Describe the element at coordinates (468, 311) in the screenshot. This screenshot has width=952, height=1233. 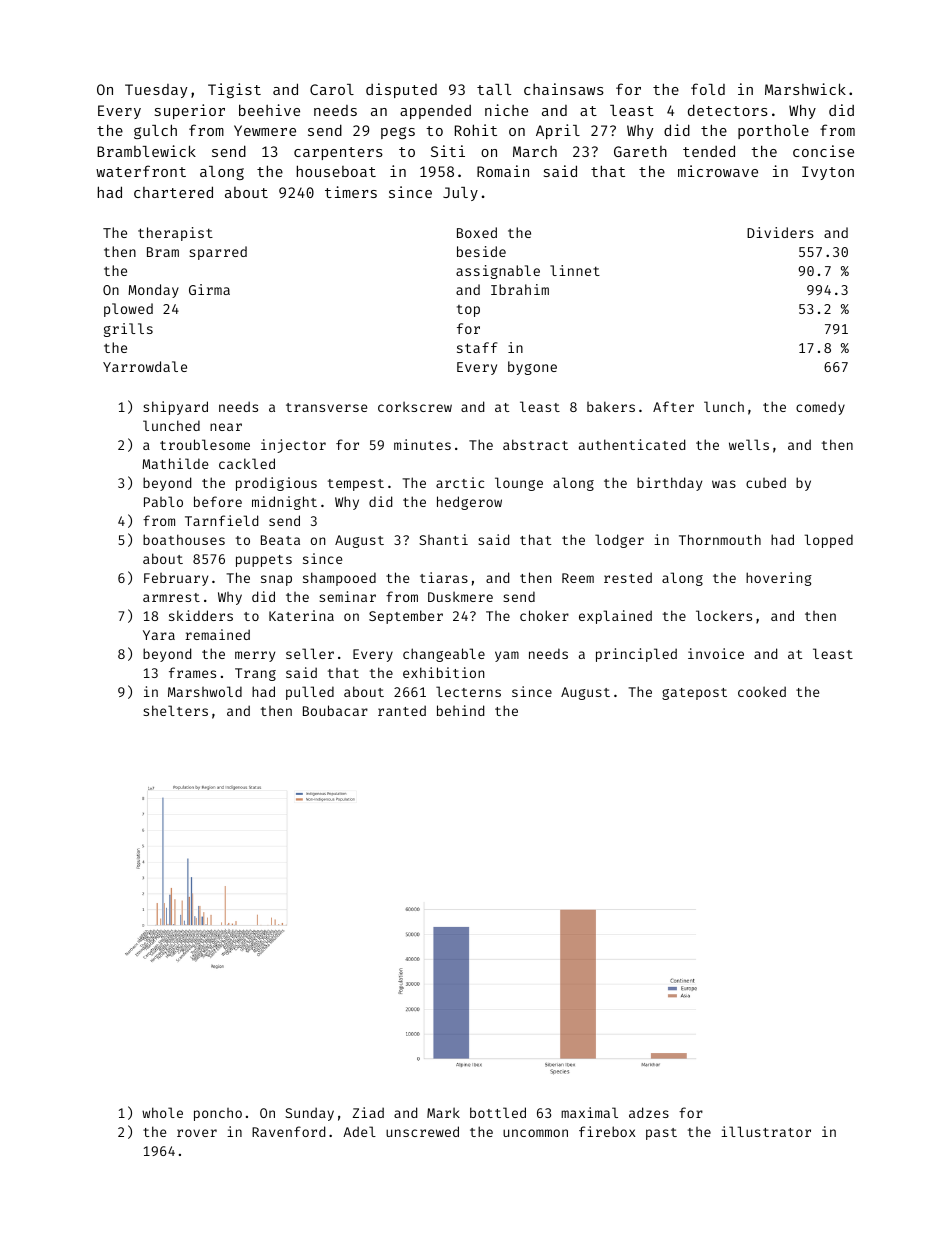
I see `top` at that location.
